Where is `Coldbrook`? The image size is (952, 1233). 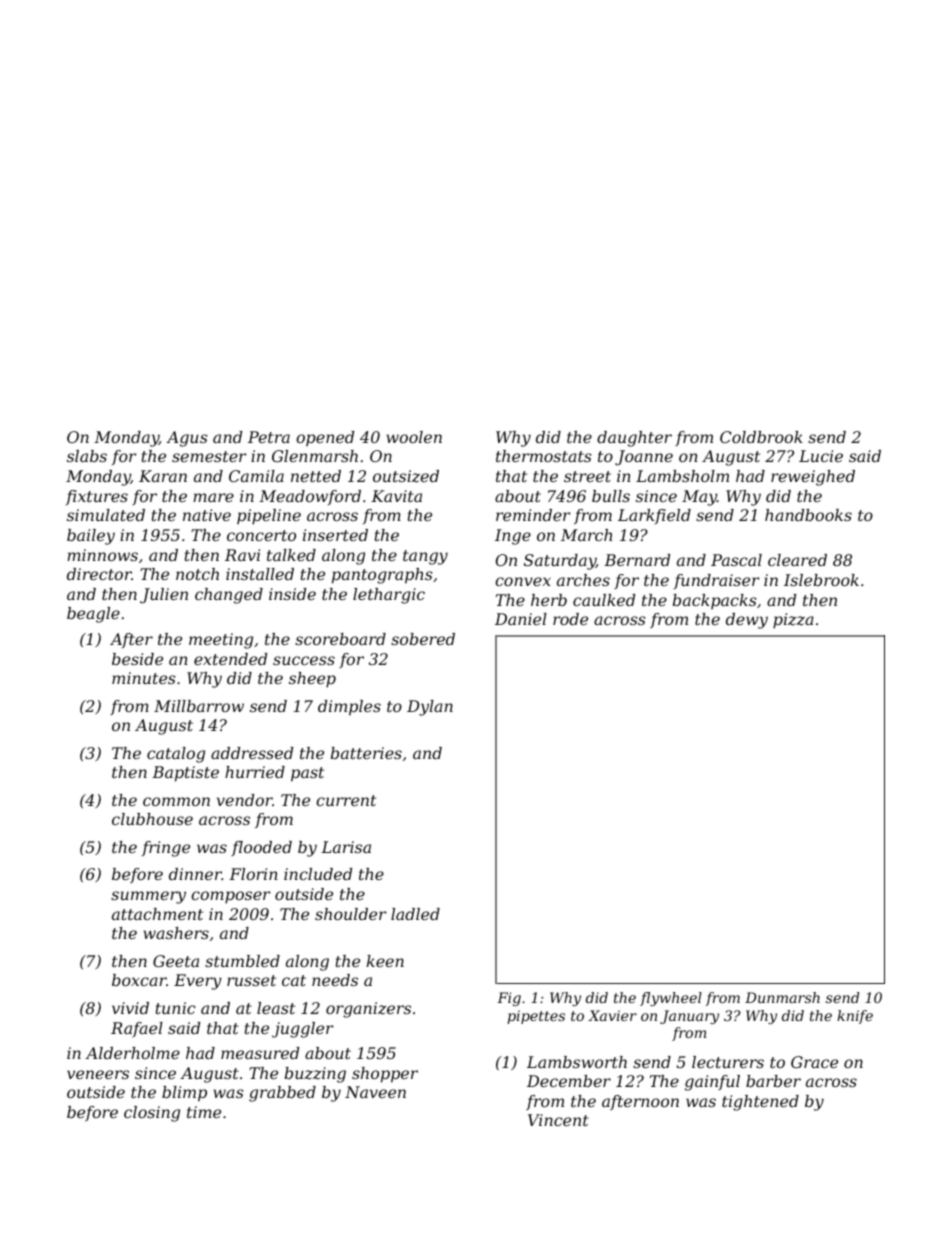
Coldbrook is located at coordinates (761, 437).
